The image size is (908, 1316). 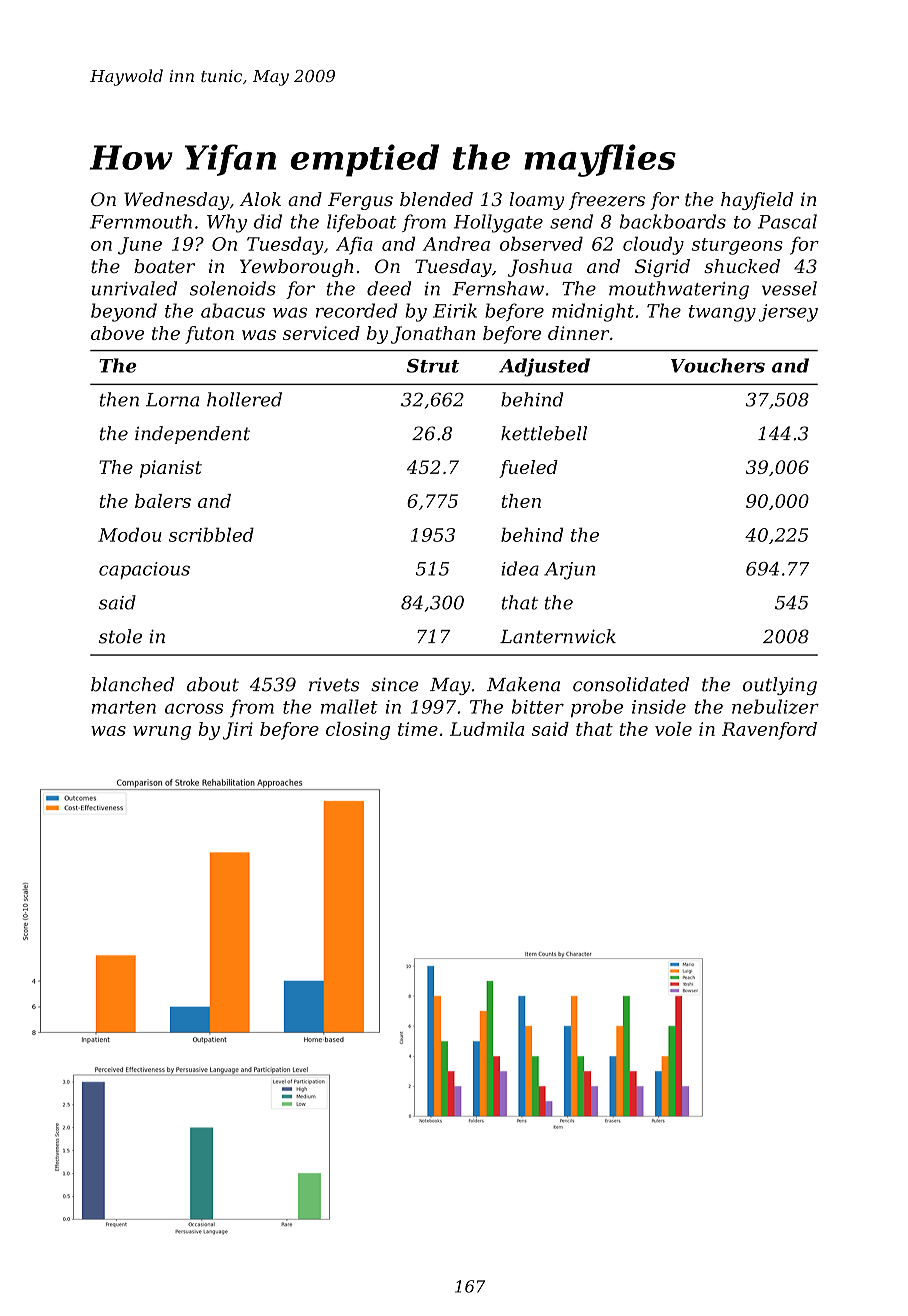 What do you see at coordinates (520, 568) in the screenshot?
I see `idea` at bounding box center [520, 568].
